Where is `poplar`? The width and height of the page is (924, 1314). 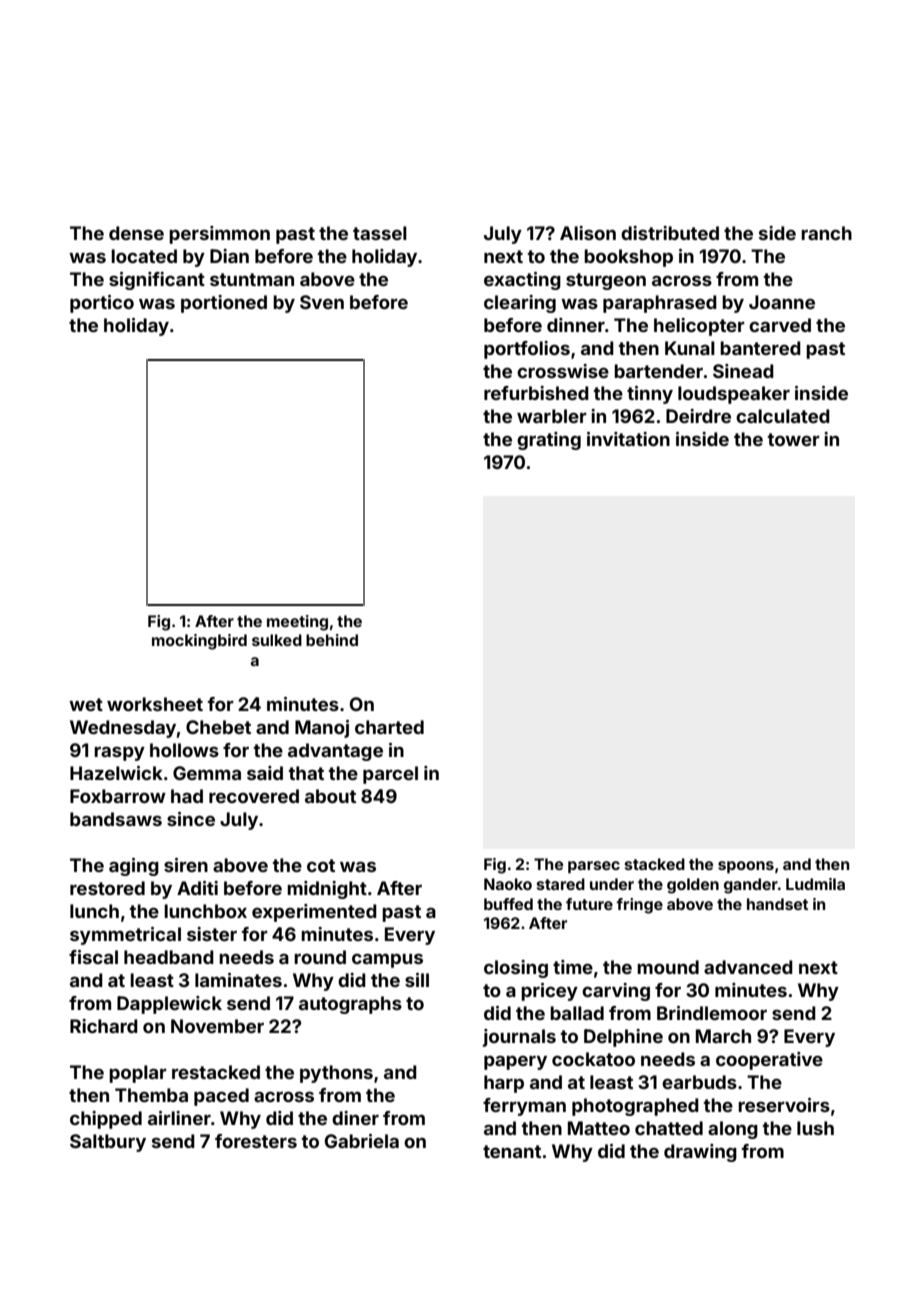
poplar is located at coordinates (138, 1074).
